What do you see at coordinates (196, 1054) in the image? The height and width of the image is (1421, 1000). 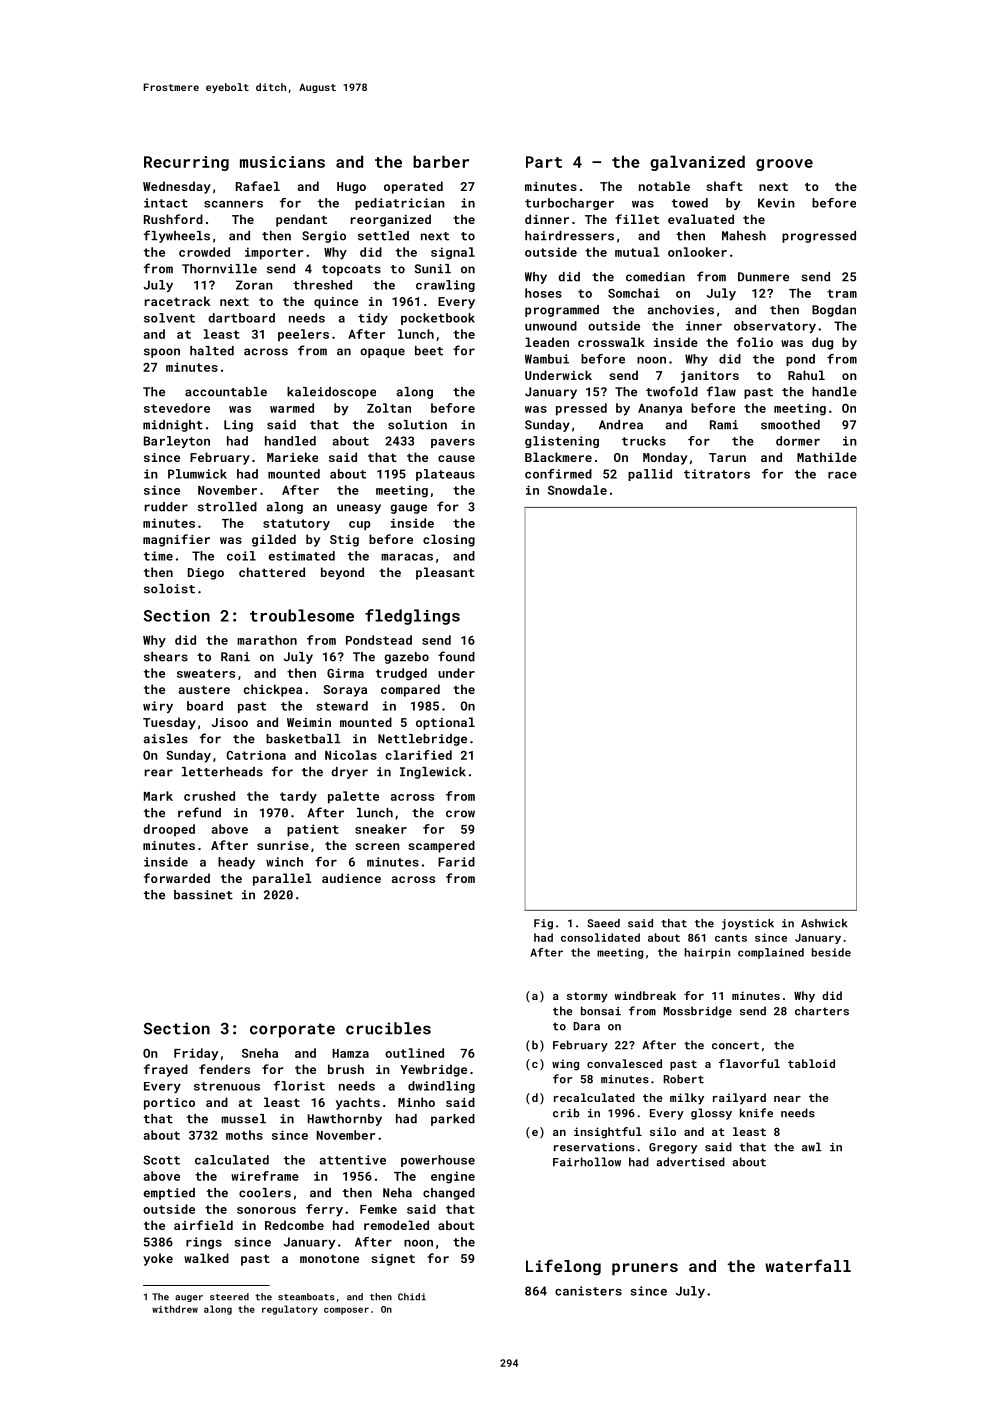 I see `Friday` at bounding box center [196, 1054].
